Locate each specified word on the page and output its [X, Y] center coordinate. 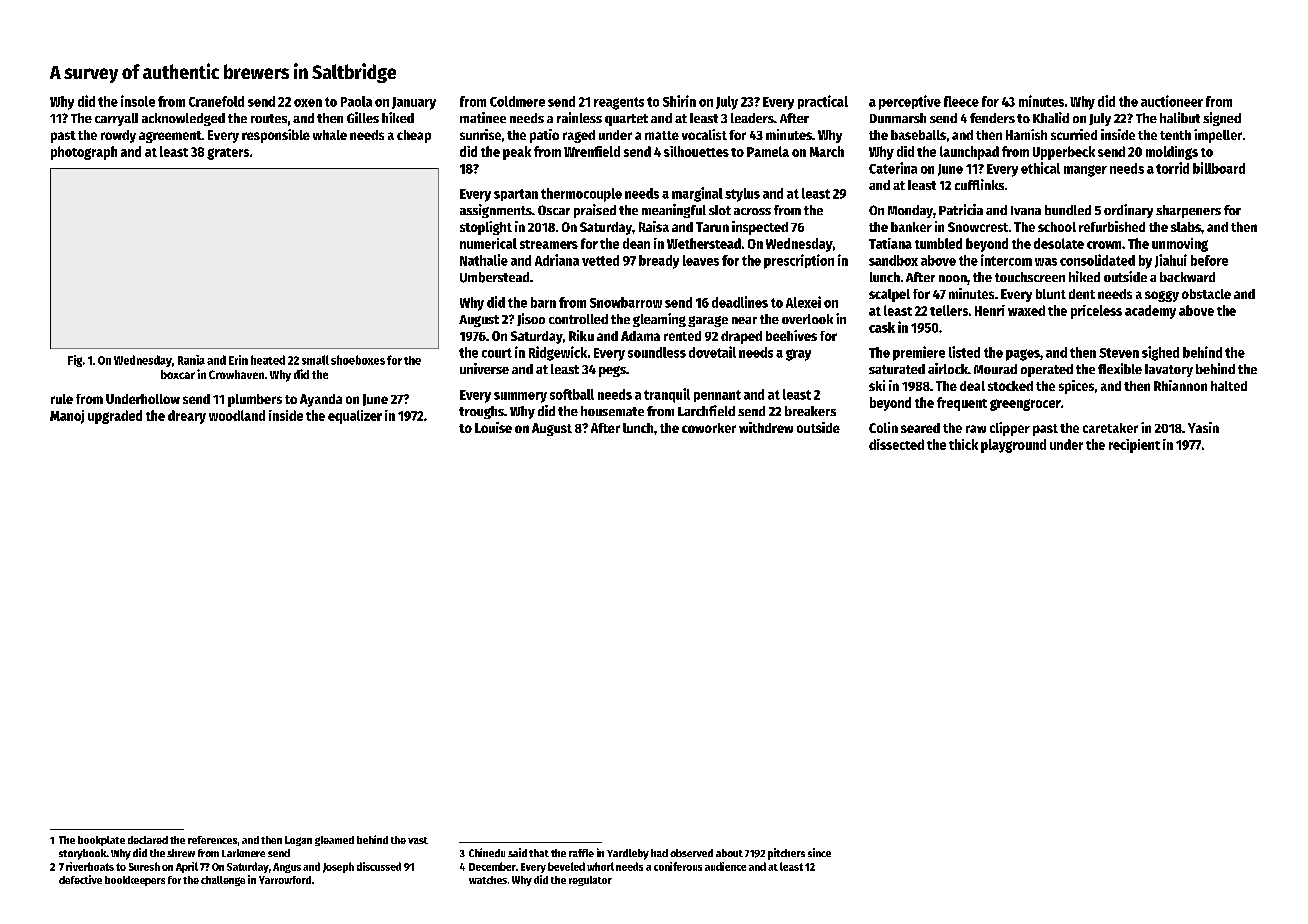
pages [1023, 355]
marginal [697, 194]
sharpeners [1188, 211]
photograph [84, 153]
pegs [612, 371]
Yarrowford [285, 880]
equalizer [355, 417]
